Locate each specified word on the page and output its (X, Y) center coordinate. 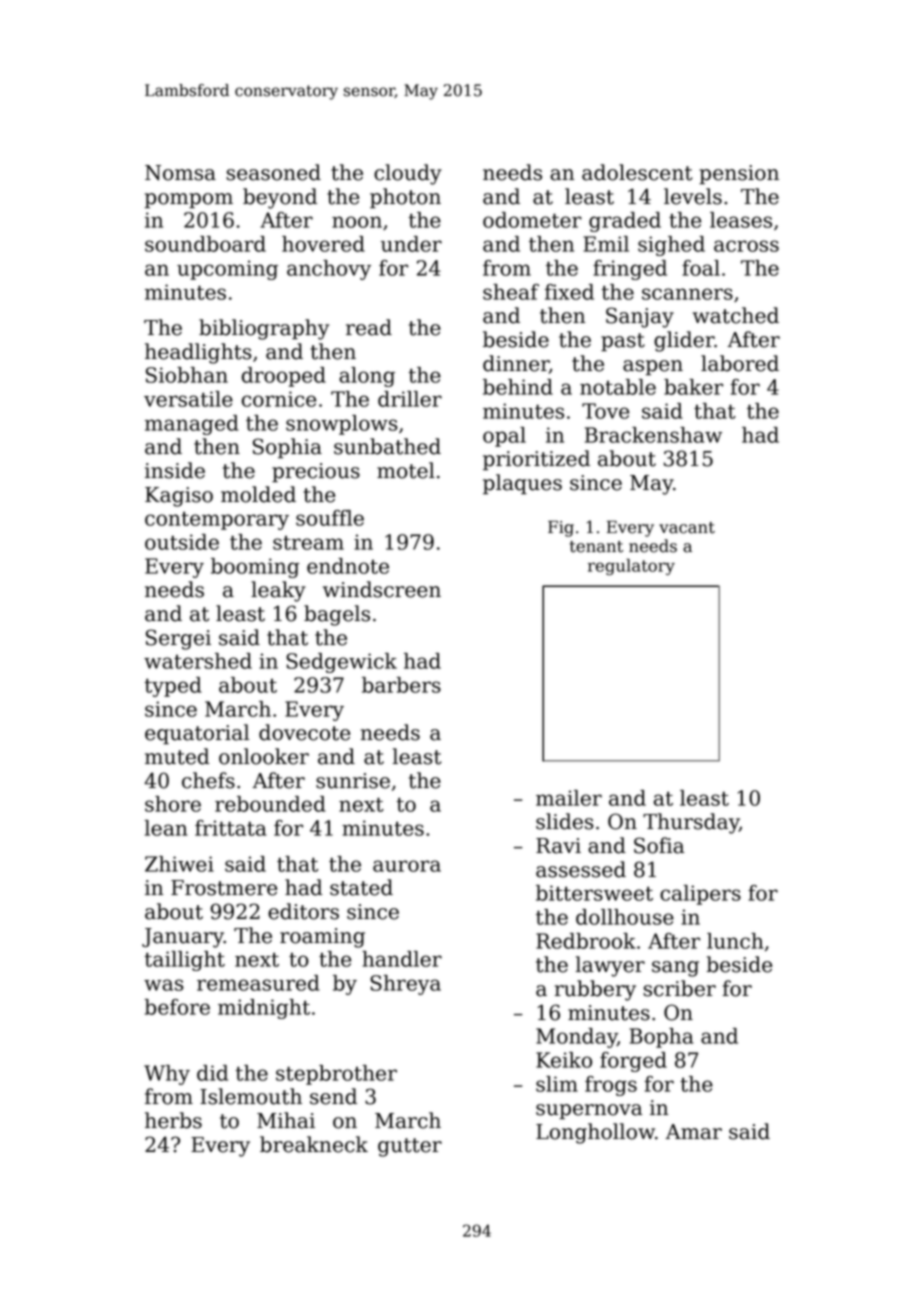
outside (182, 542)
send (333, 1096)
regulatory (631, 567)
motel (406, 470)
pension (739, 174)
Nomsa (180, 173)
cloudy (408, 174)
